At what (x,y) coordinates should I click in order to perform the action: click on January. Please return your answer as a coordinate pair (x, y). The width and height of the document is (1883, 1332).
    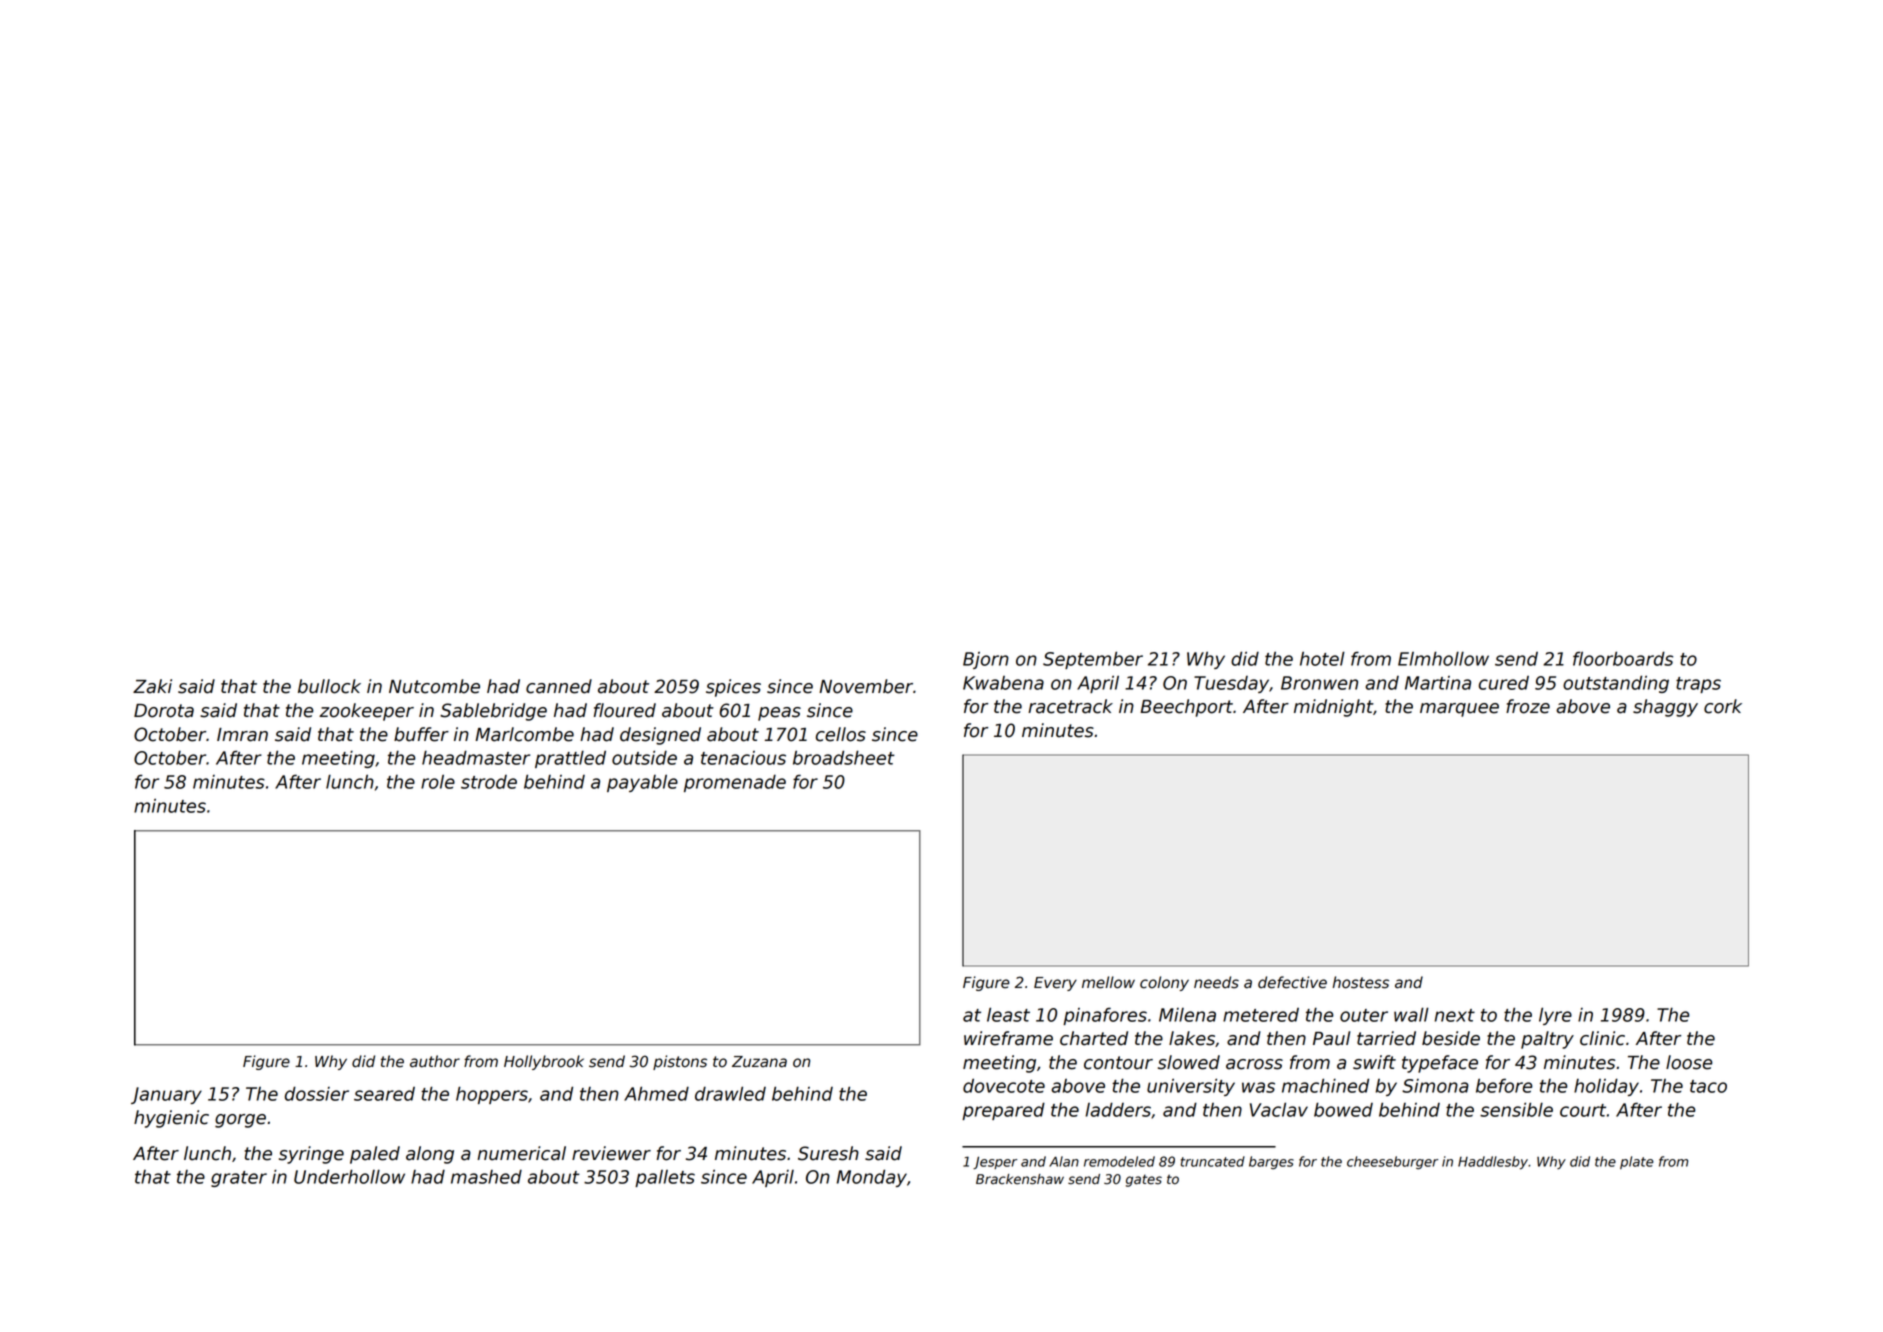
    Looking at the image, I should click on (166, 1095).
